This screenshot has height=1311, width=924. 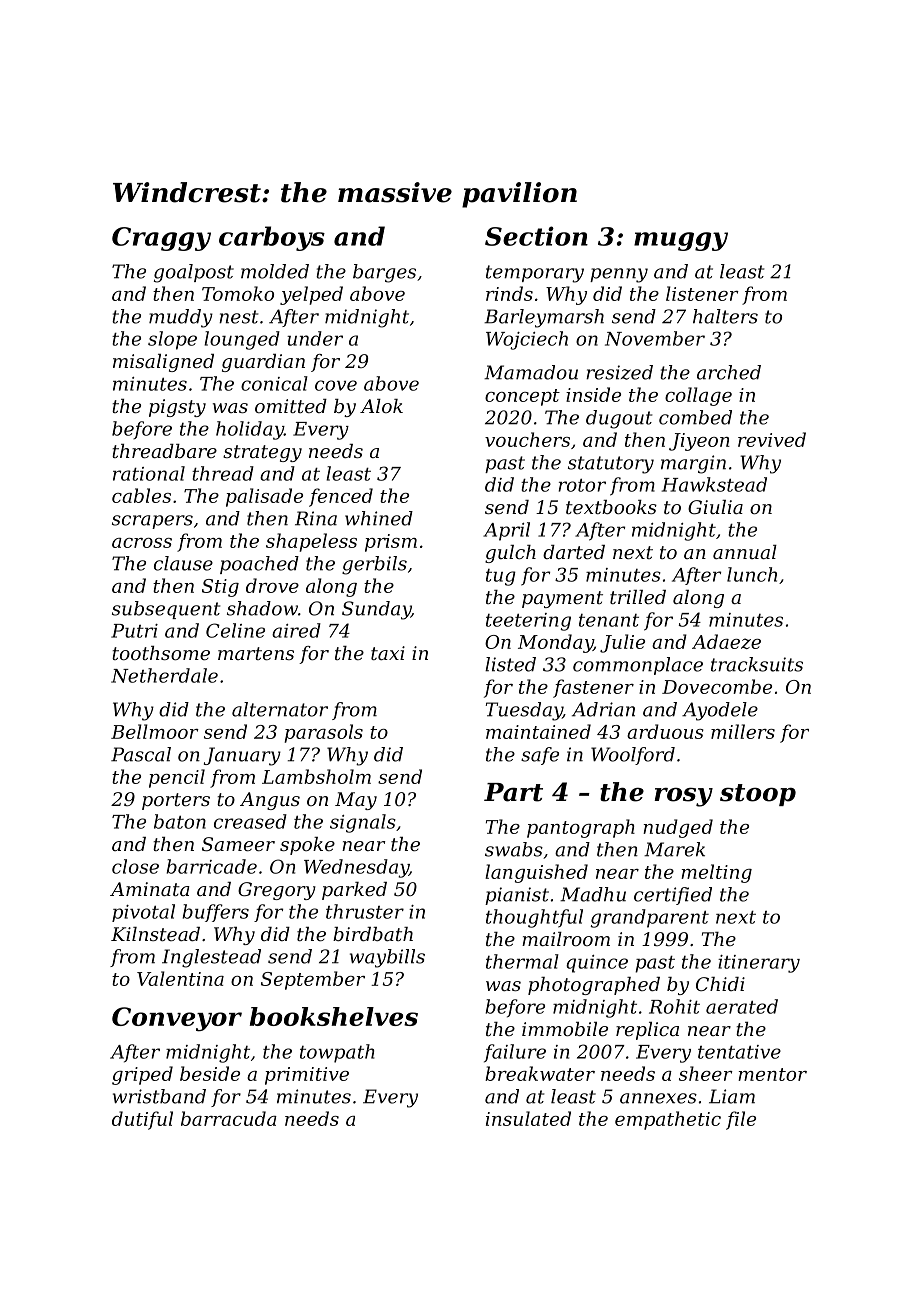 I want to click on alternator, so click(x=280, y=709).
